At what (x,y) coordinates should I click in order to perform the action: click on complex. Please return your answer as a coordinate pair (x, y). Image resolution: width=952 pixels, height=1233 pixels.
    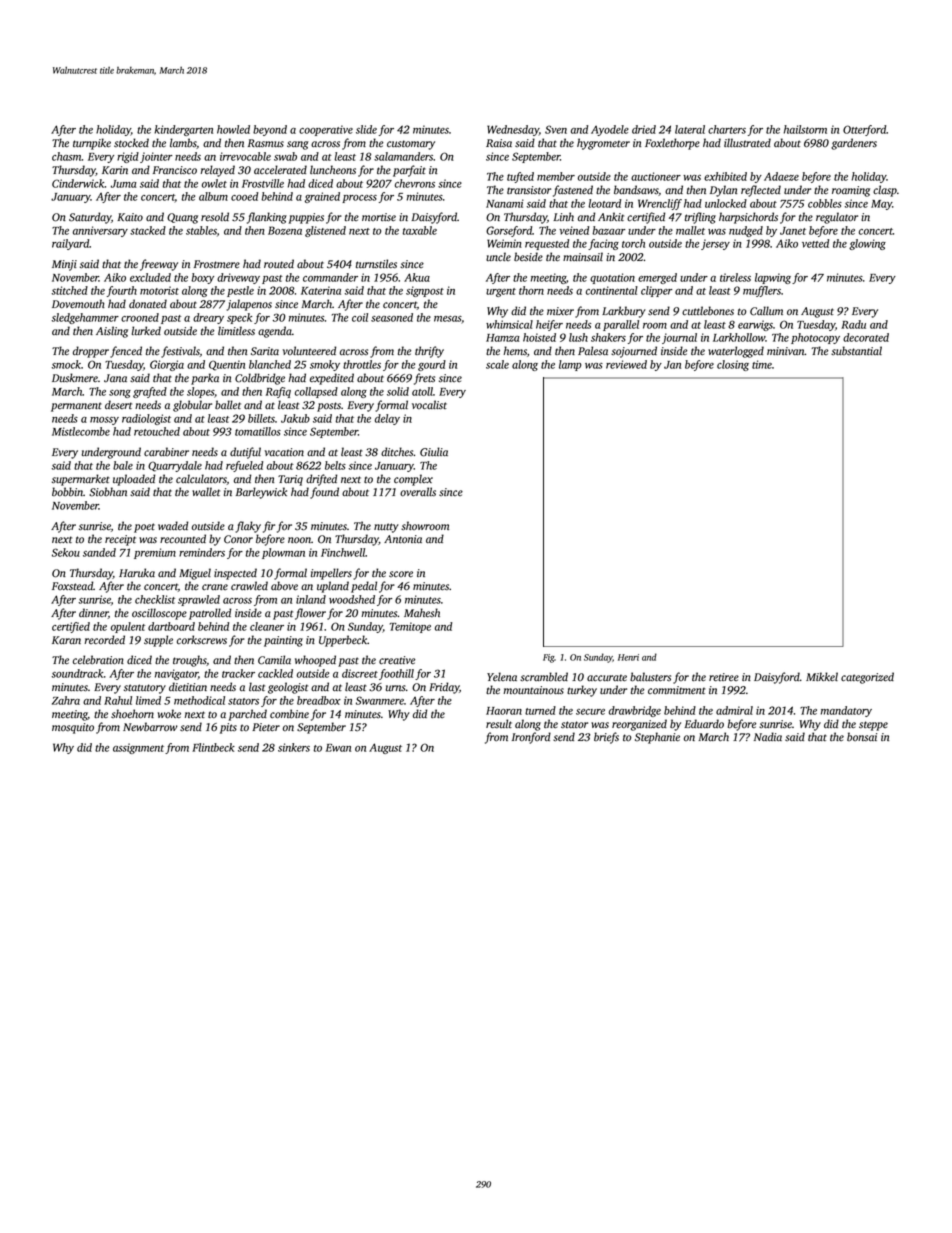
    Looking at the image, I should click on (413, 480).
